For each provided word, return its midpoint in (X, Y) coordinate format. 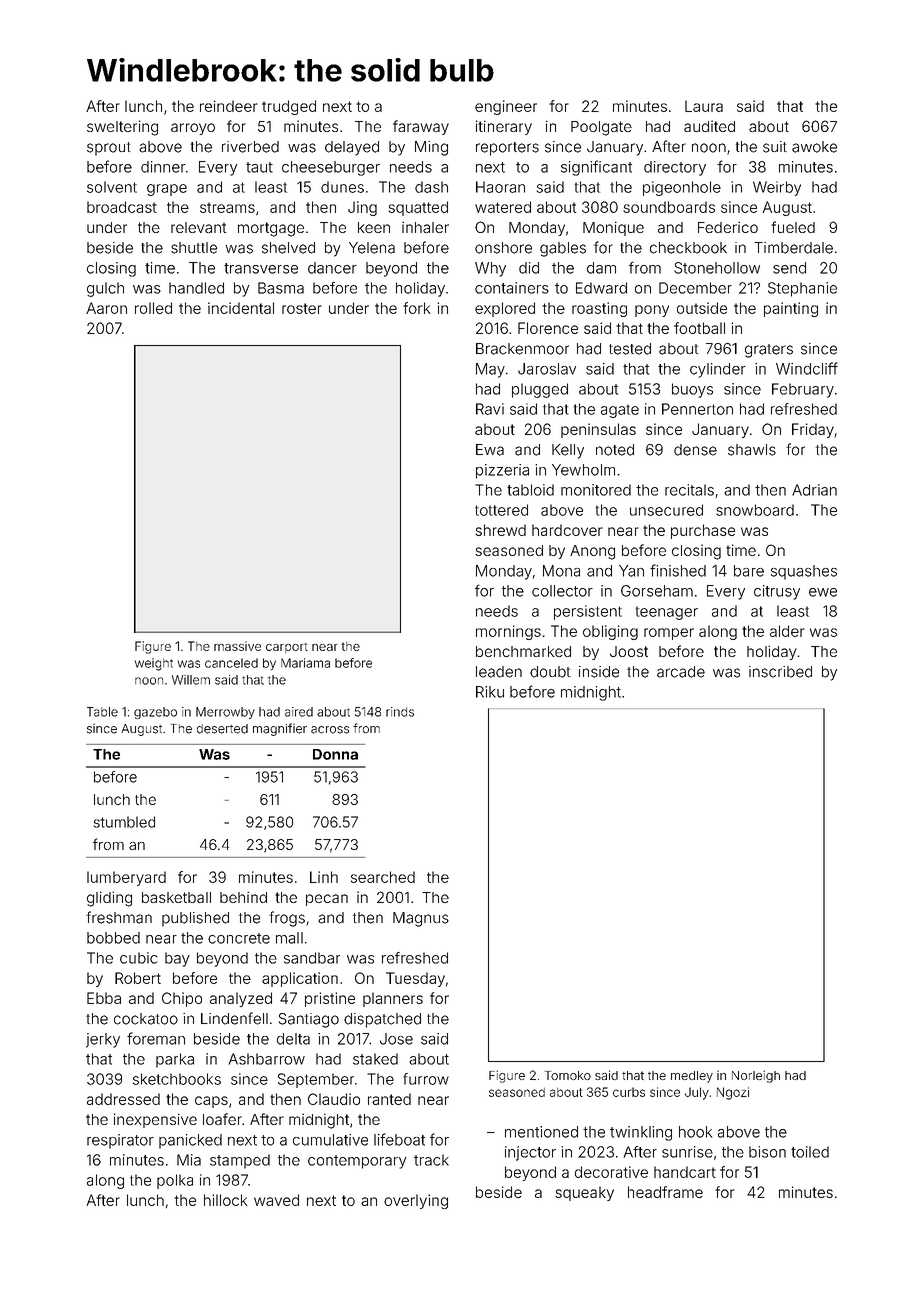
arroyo (193, 129)
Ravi (490, 409)
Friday (813, 430)
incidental (241, 308)
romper (669, 634)
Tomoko (568, 1075)
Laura (704, 106)
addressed (123, 1099)
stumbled (124, 822)
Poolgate (601, 128)
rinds (400, 712)
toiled (810, 1152)
